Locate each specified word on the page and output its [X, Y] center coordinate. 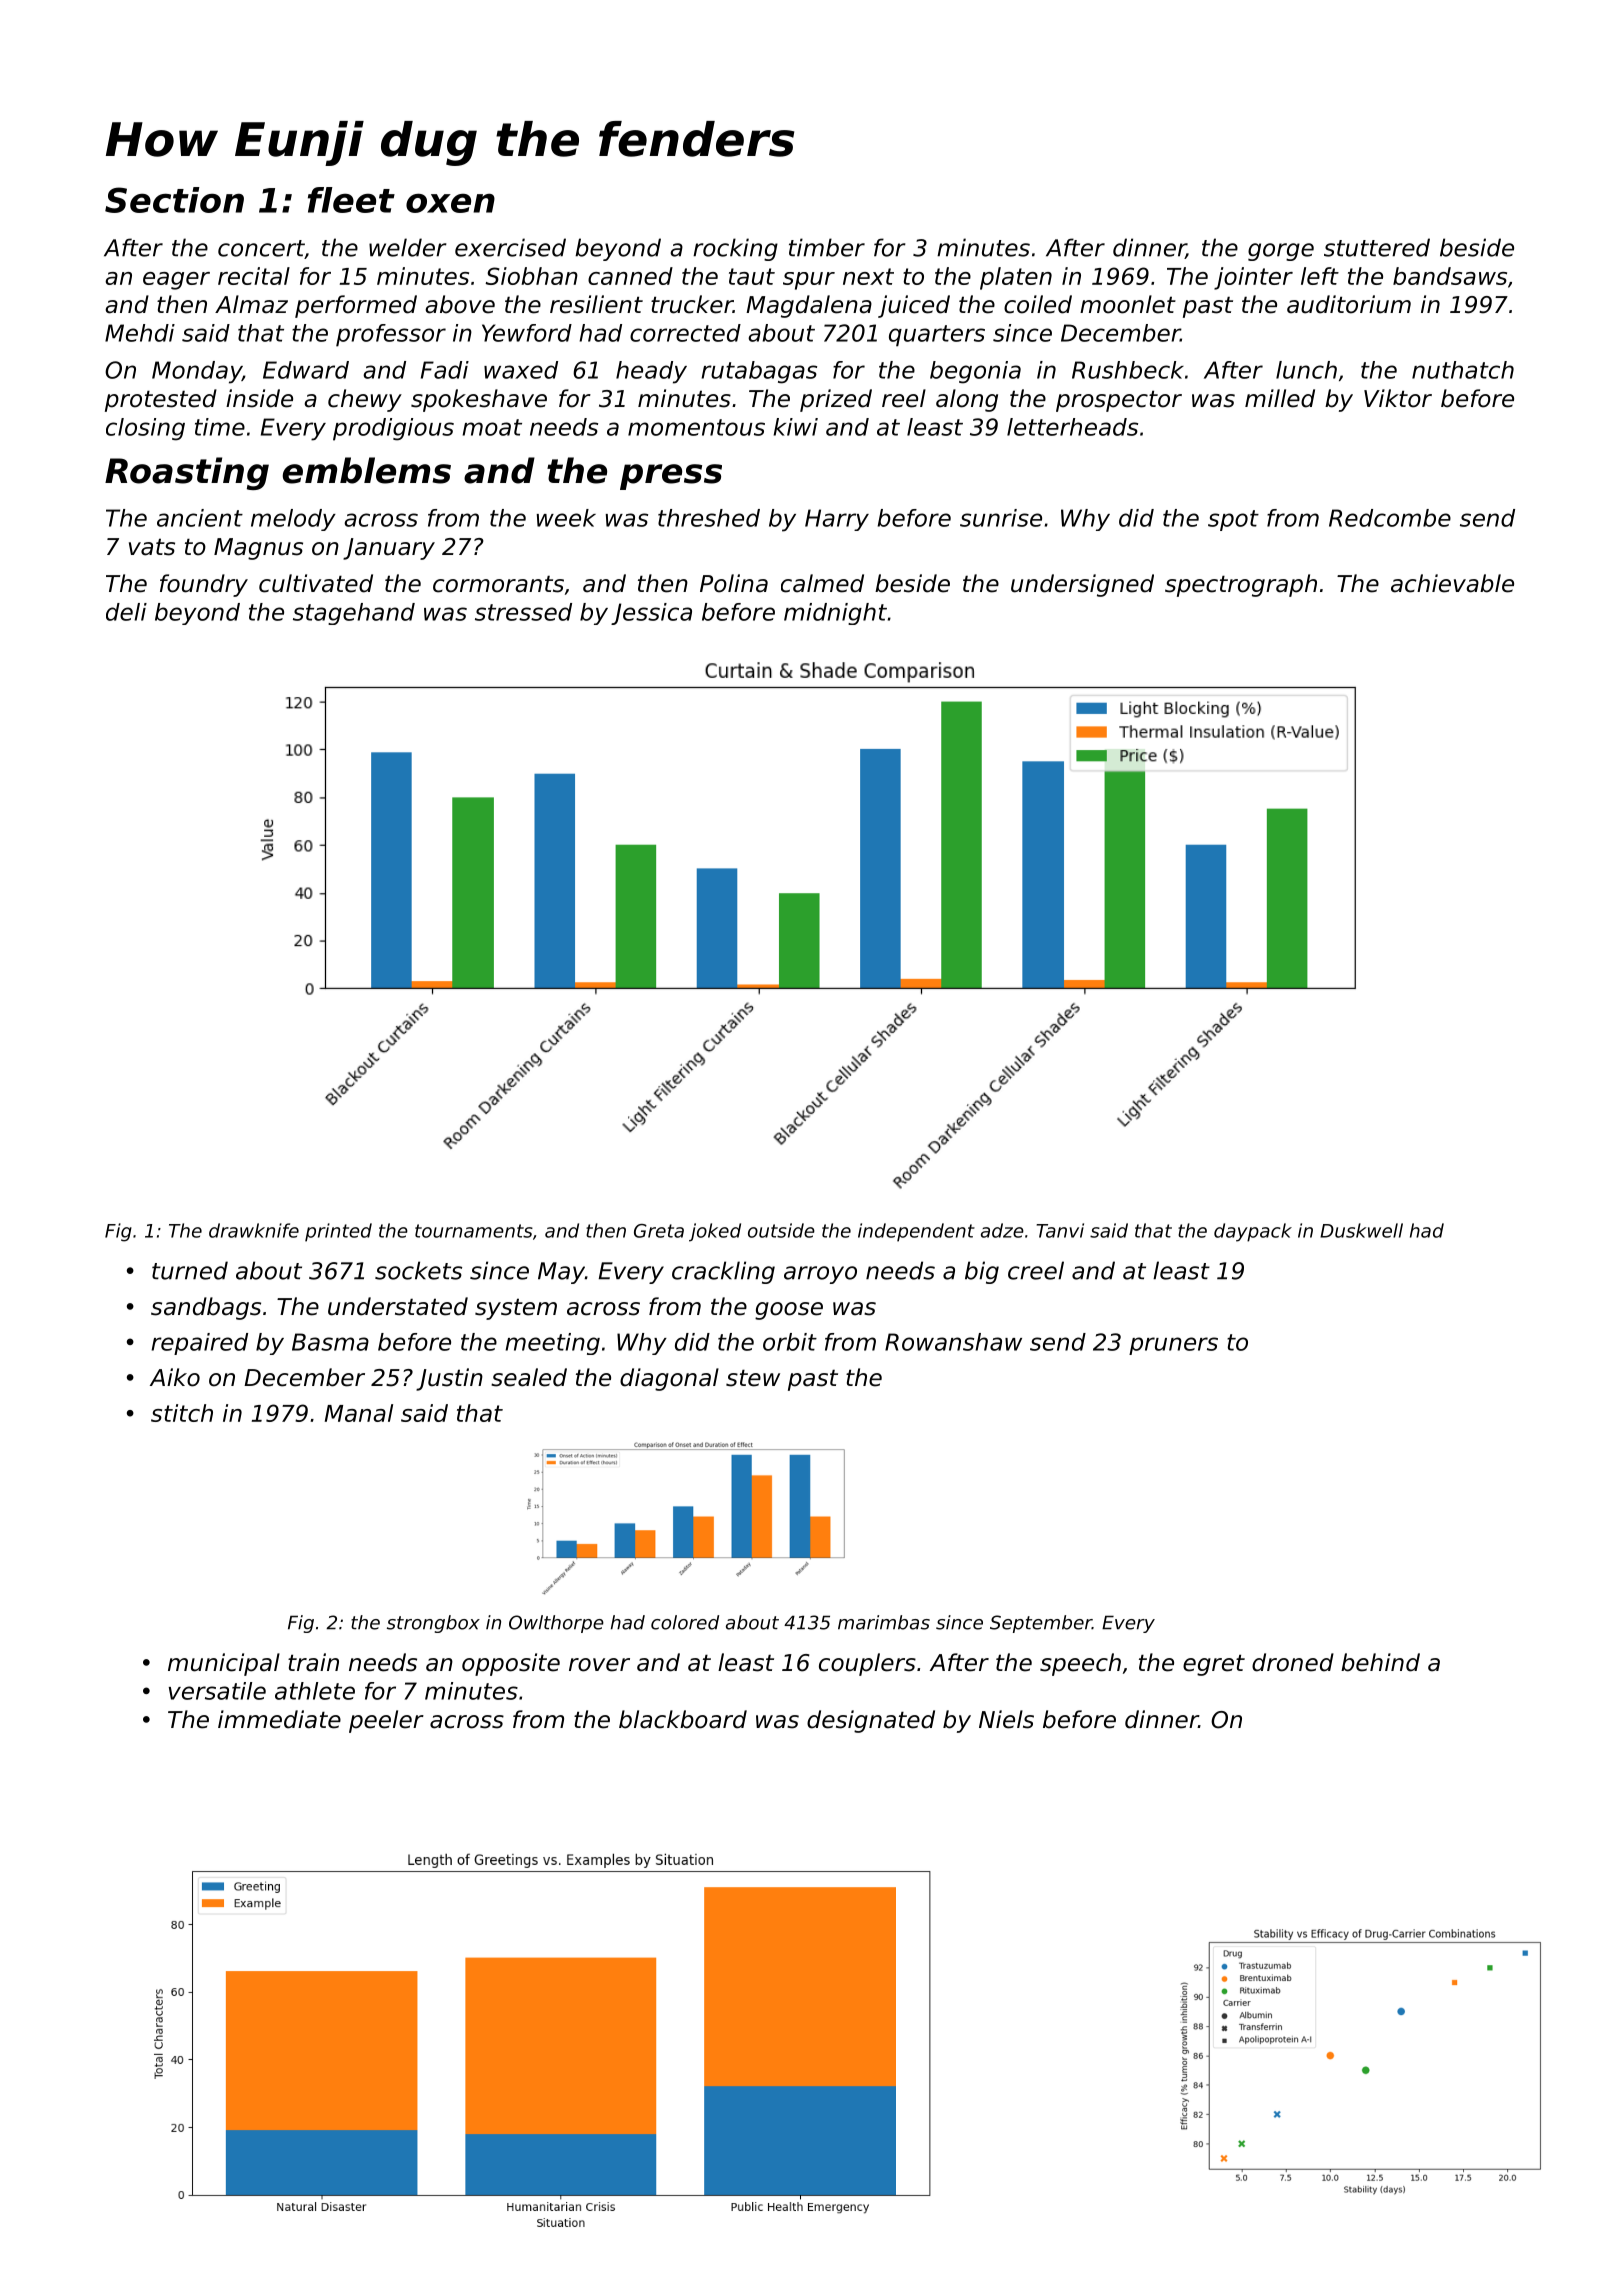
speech [1080, 1664]
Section [174, 200]
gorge [1281, 252]
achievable [1452, 583]
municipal [224, 1664]
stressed [523, 612]
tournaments [474, 1231]
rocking [735, 249]
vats [152, 547]
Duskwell [1361, 1230]
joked [715, 1232]
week [566, 518]
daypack [1253, 1232]
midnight [835, 614]
